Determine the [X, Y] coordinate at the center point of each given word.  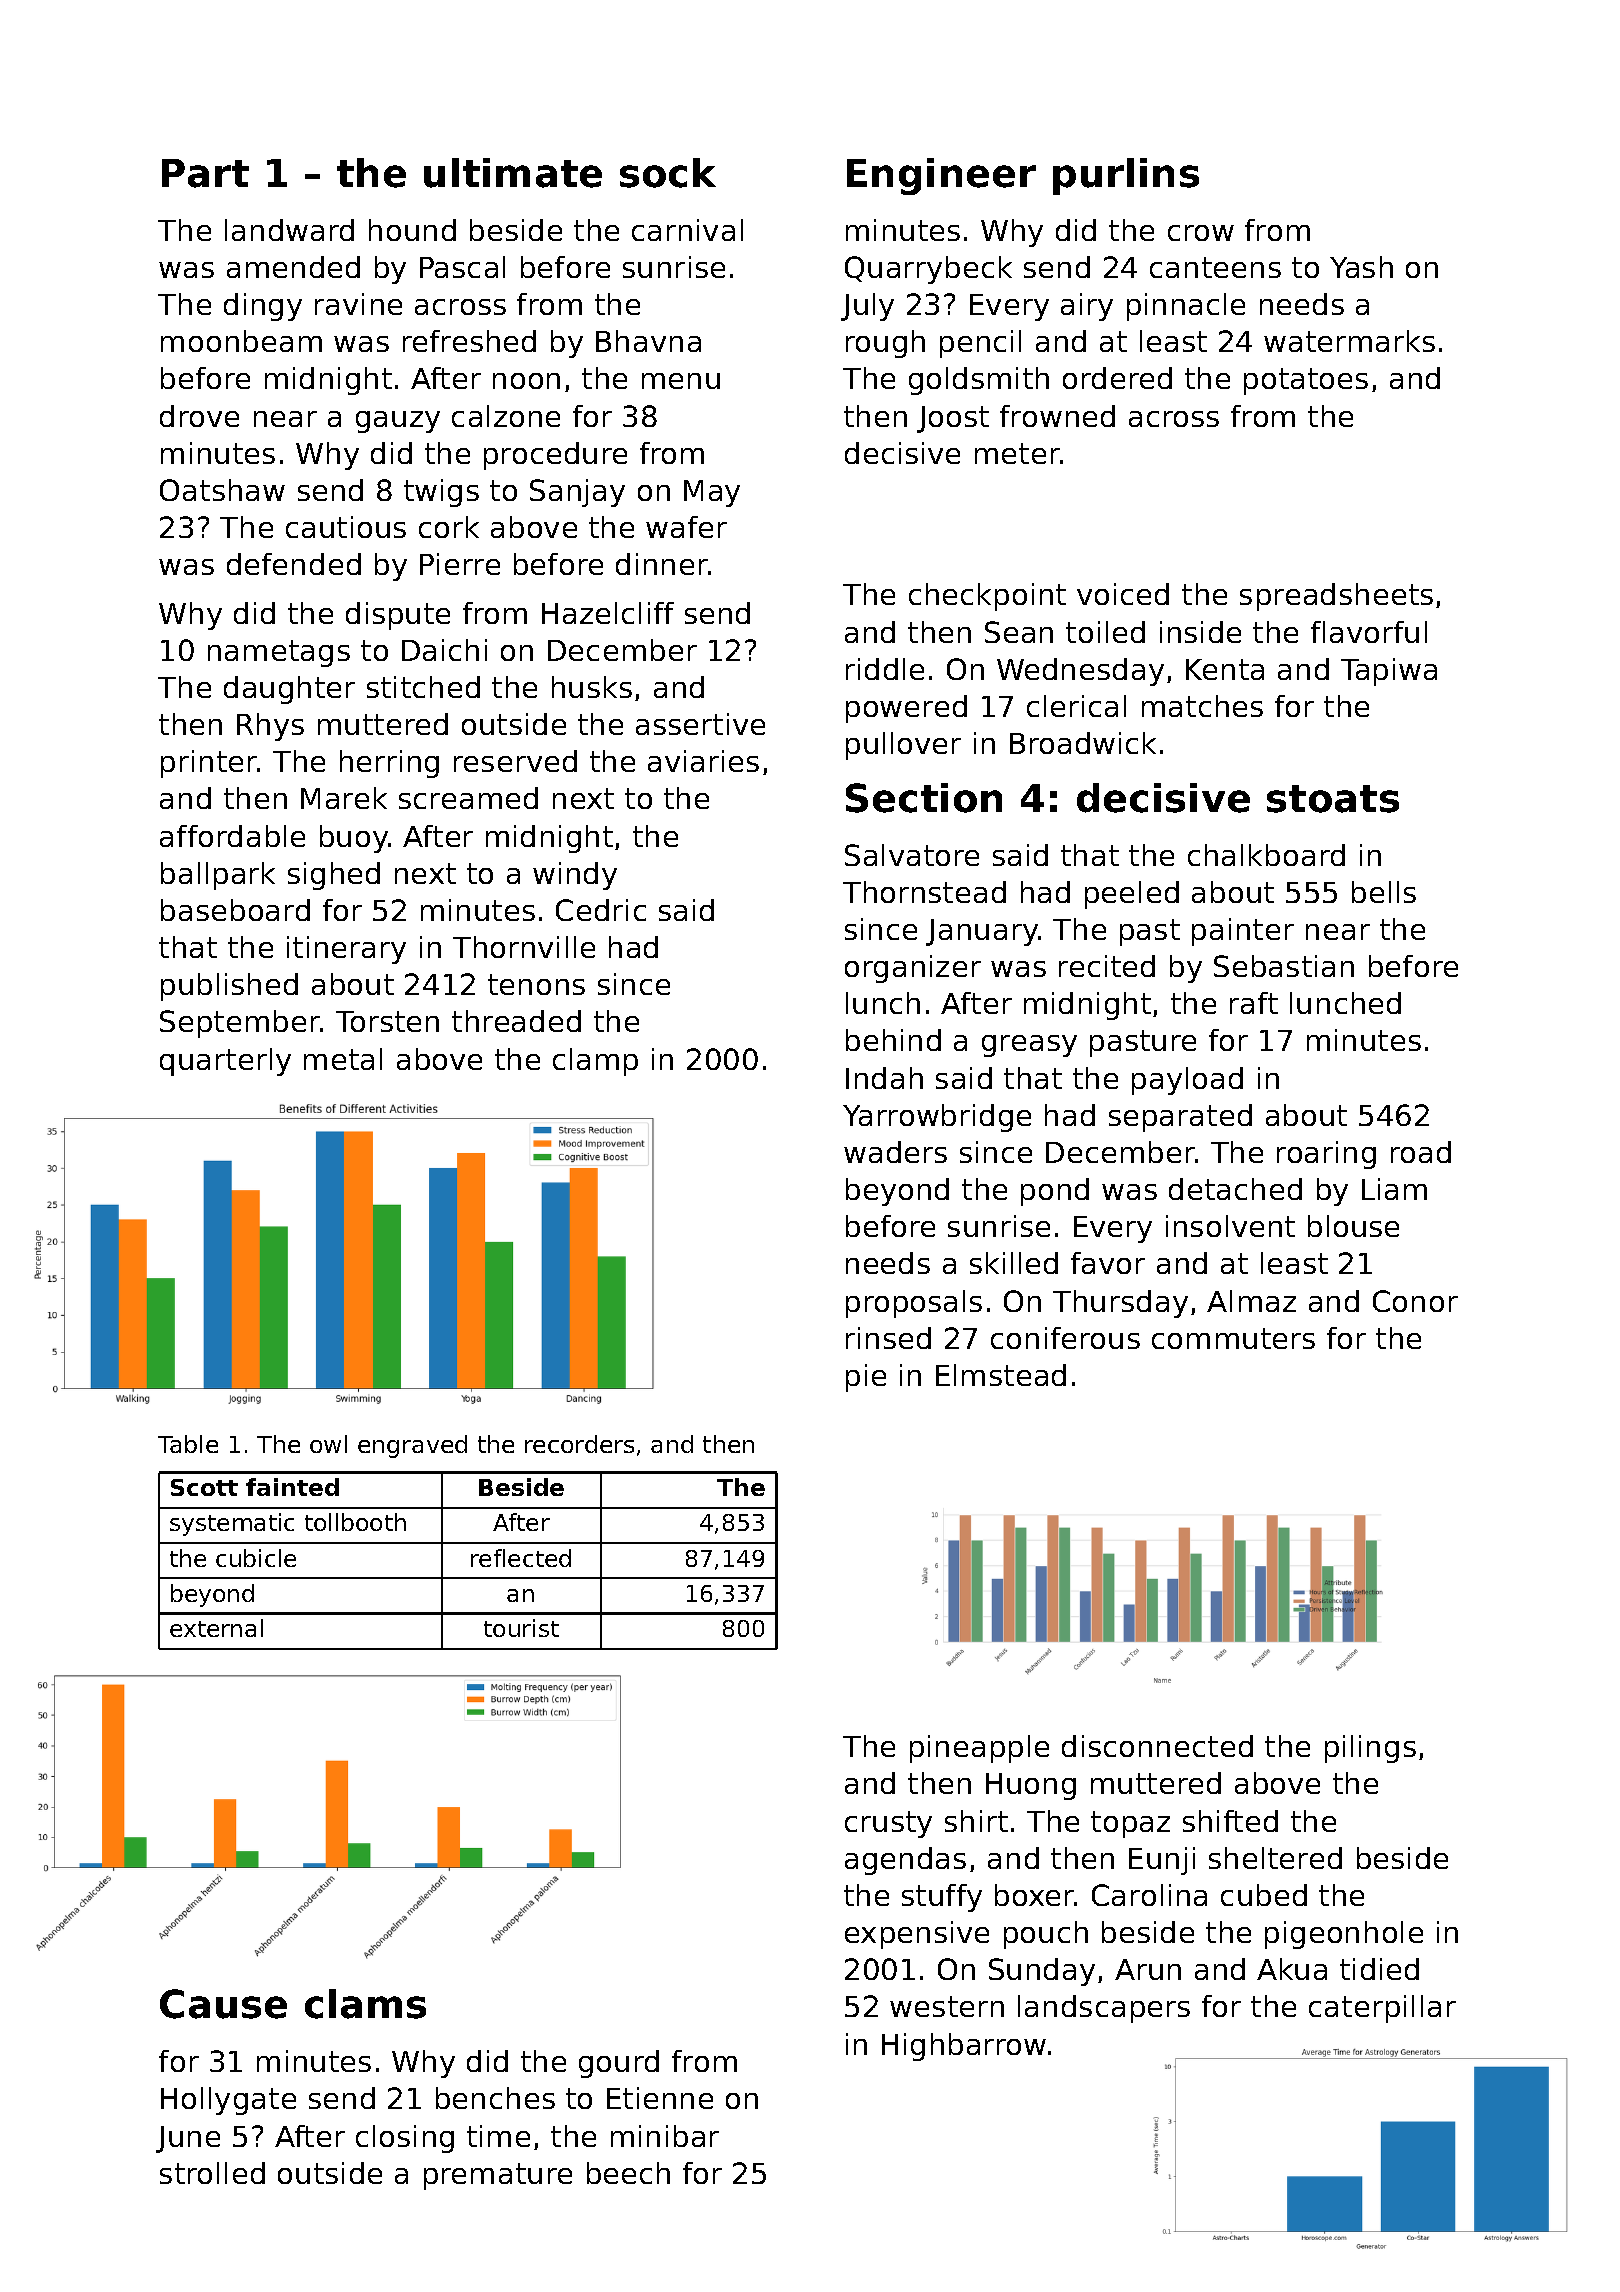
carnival [687, 230]
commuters [1233, 1338]
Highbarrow [964, 2047]
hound [412, 230]
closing [405, 2139]
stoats [1333, 799]
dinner [662, 564]
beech [628, 2173]
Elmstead [1001, 1375]
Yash [1361, 267]
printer [209, 764]
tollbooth [355, 1522]
